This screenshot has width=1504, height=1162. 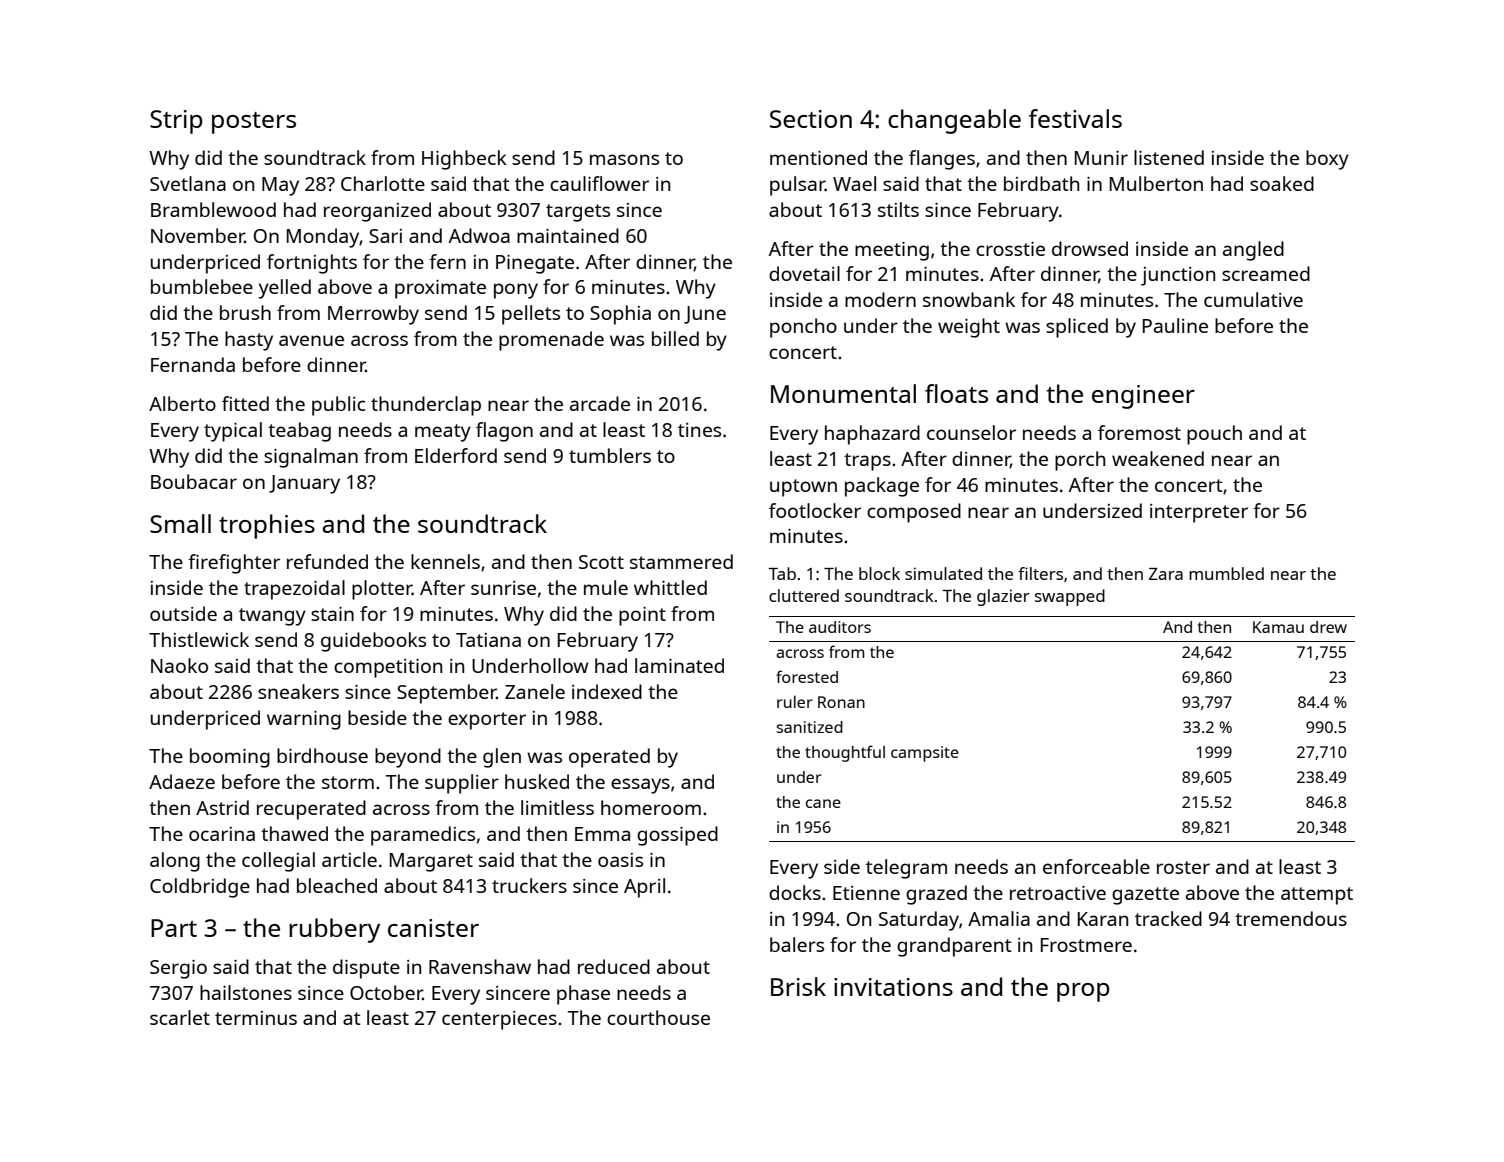 I want to click on Monumental, so click(x=843, y=393).
